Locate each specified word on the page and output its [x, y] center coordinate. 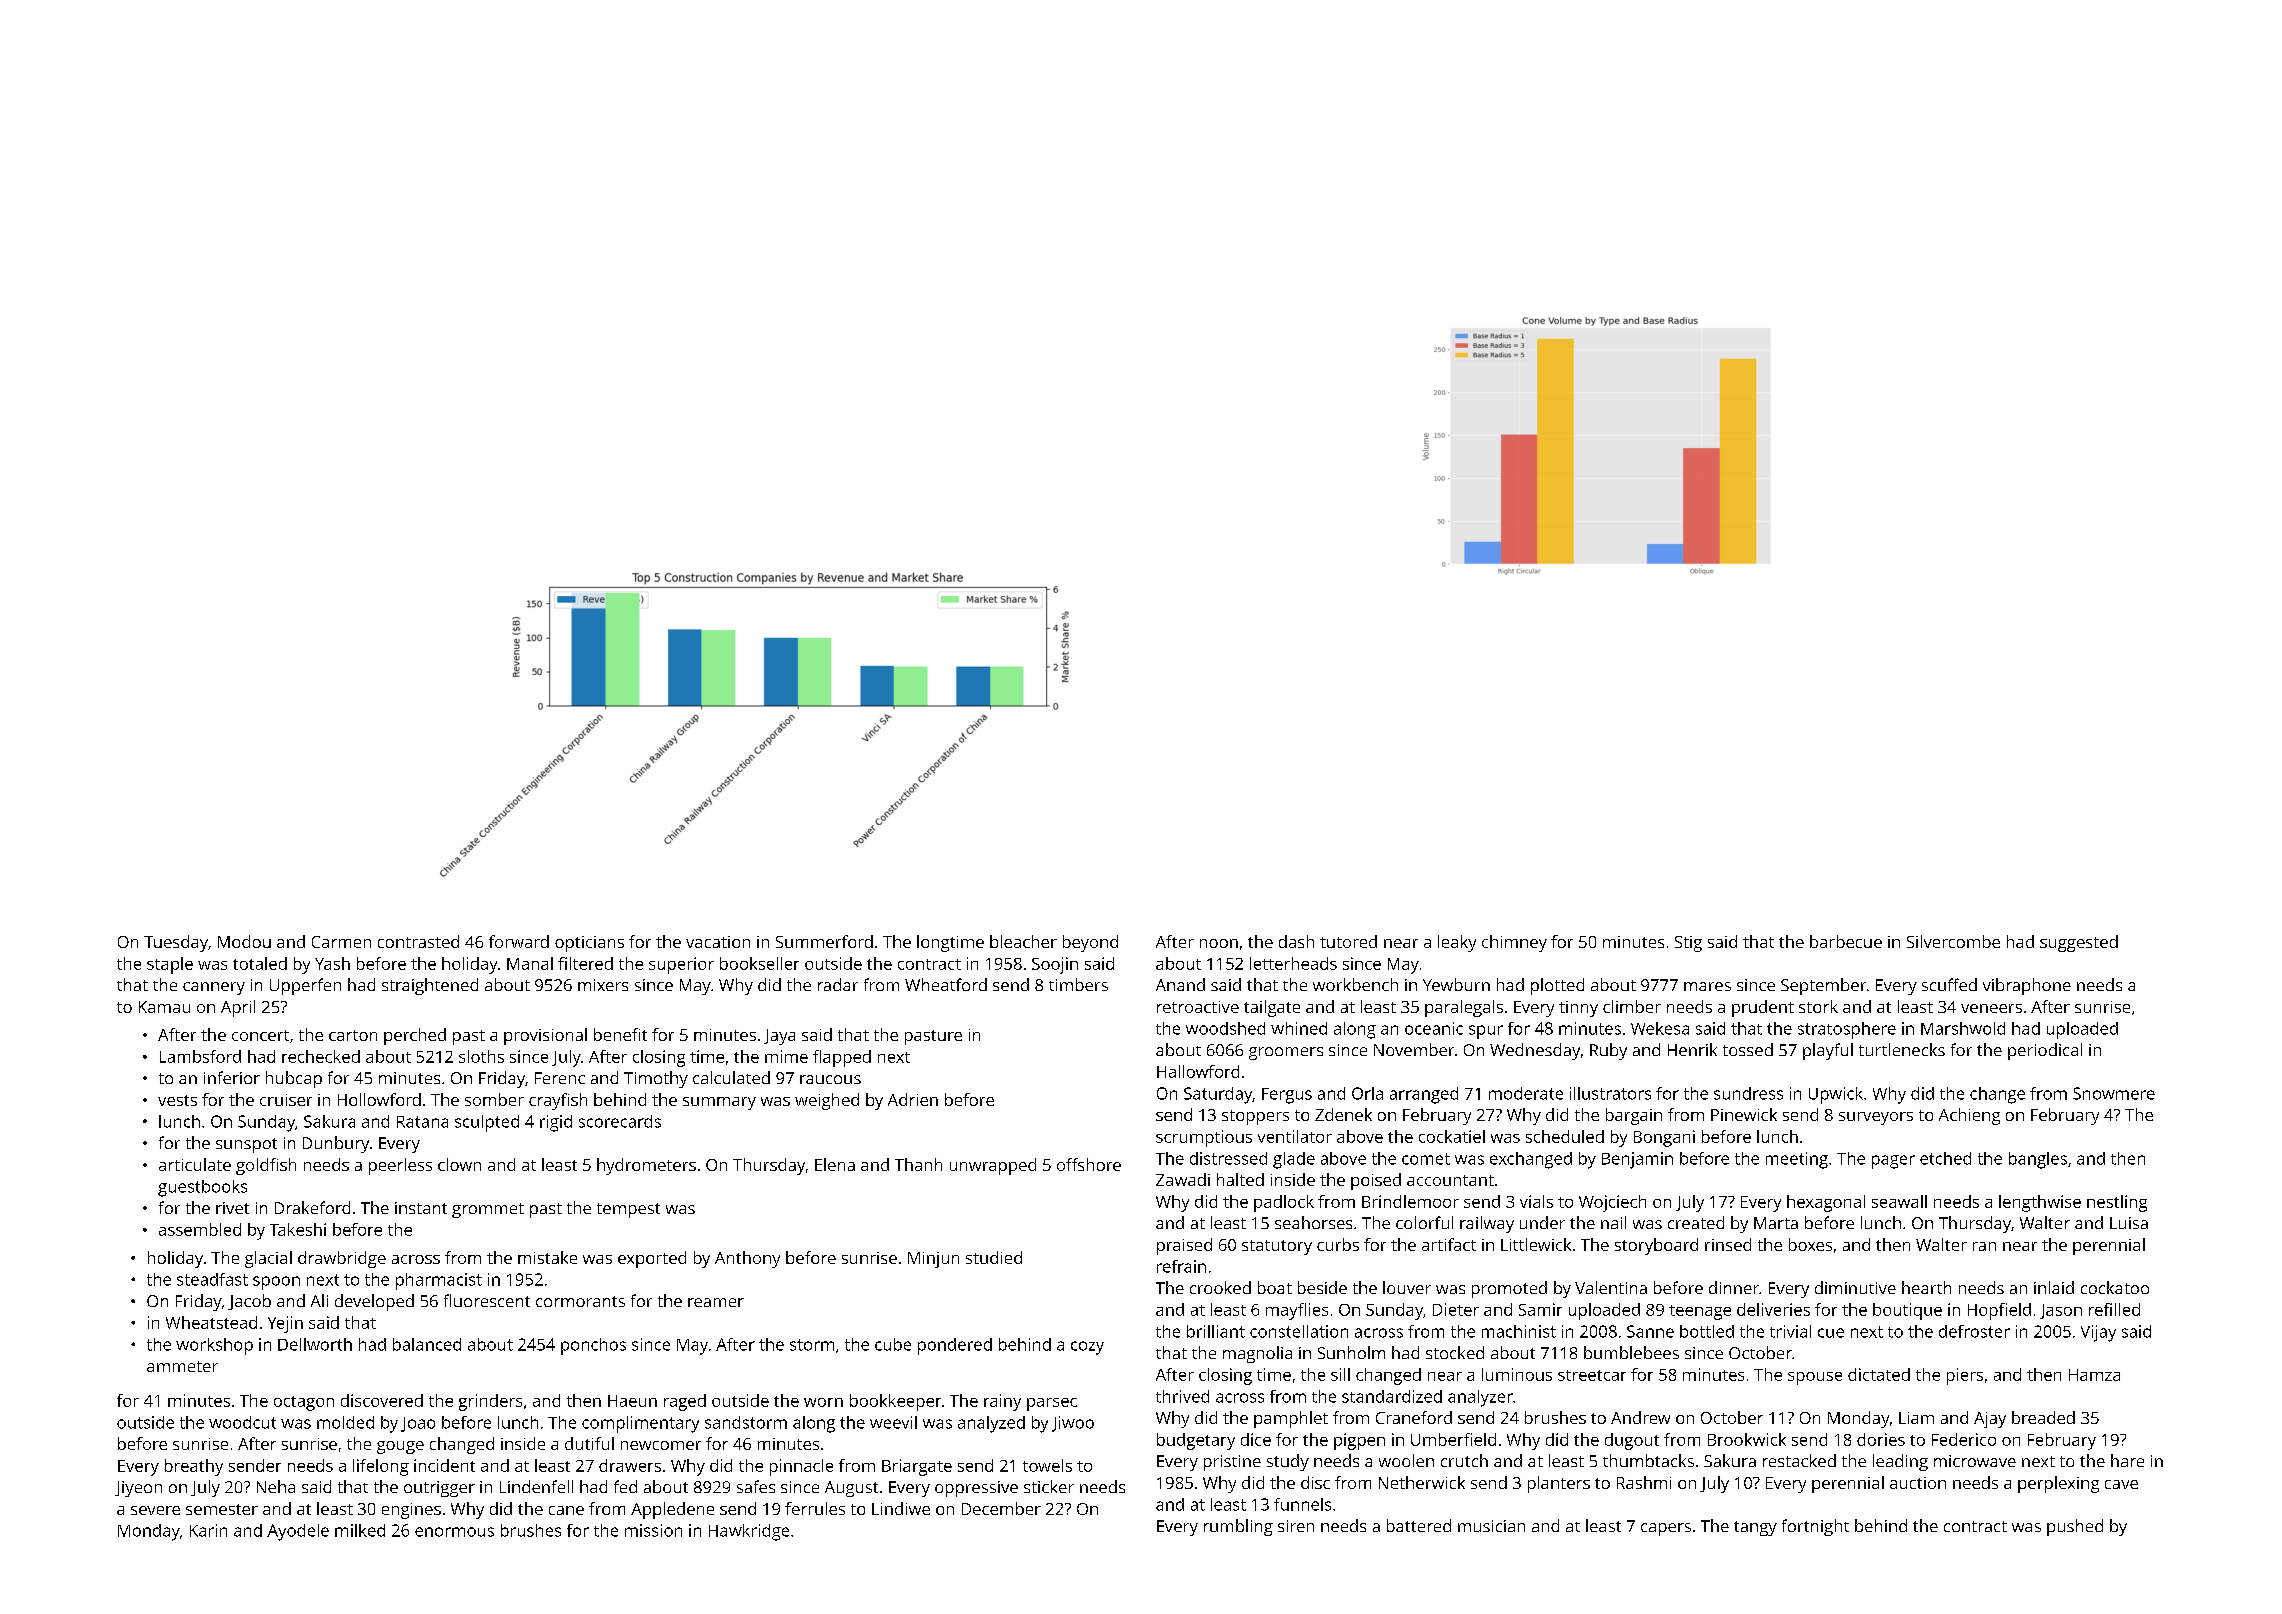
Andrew [1640, 1417]
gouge [400, 1447]
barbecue [1846, 941]
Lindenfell [536, 1486]
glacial [268, 1259]
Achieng [1969, 1116]
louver [1407, 1287]
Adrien [913, 1099]
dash [1296, 941]
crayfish [558, 1101]
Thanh [918, 1164]
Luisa [2129, 1223]
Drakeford [312, 1207]
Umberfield [1453, 1439]
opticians [589, 944]
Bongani [1664, 1138]
